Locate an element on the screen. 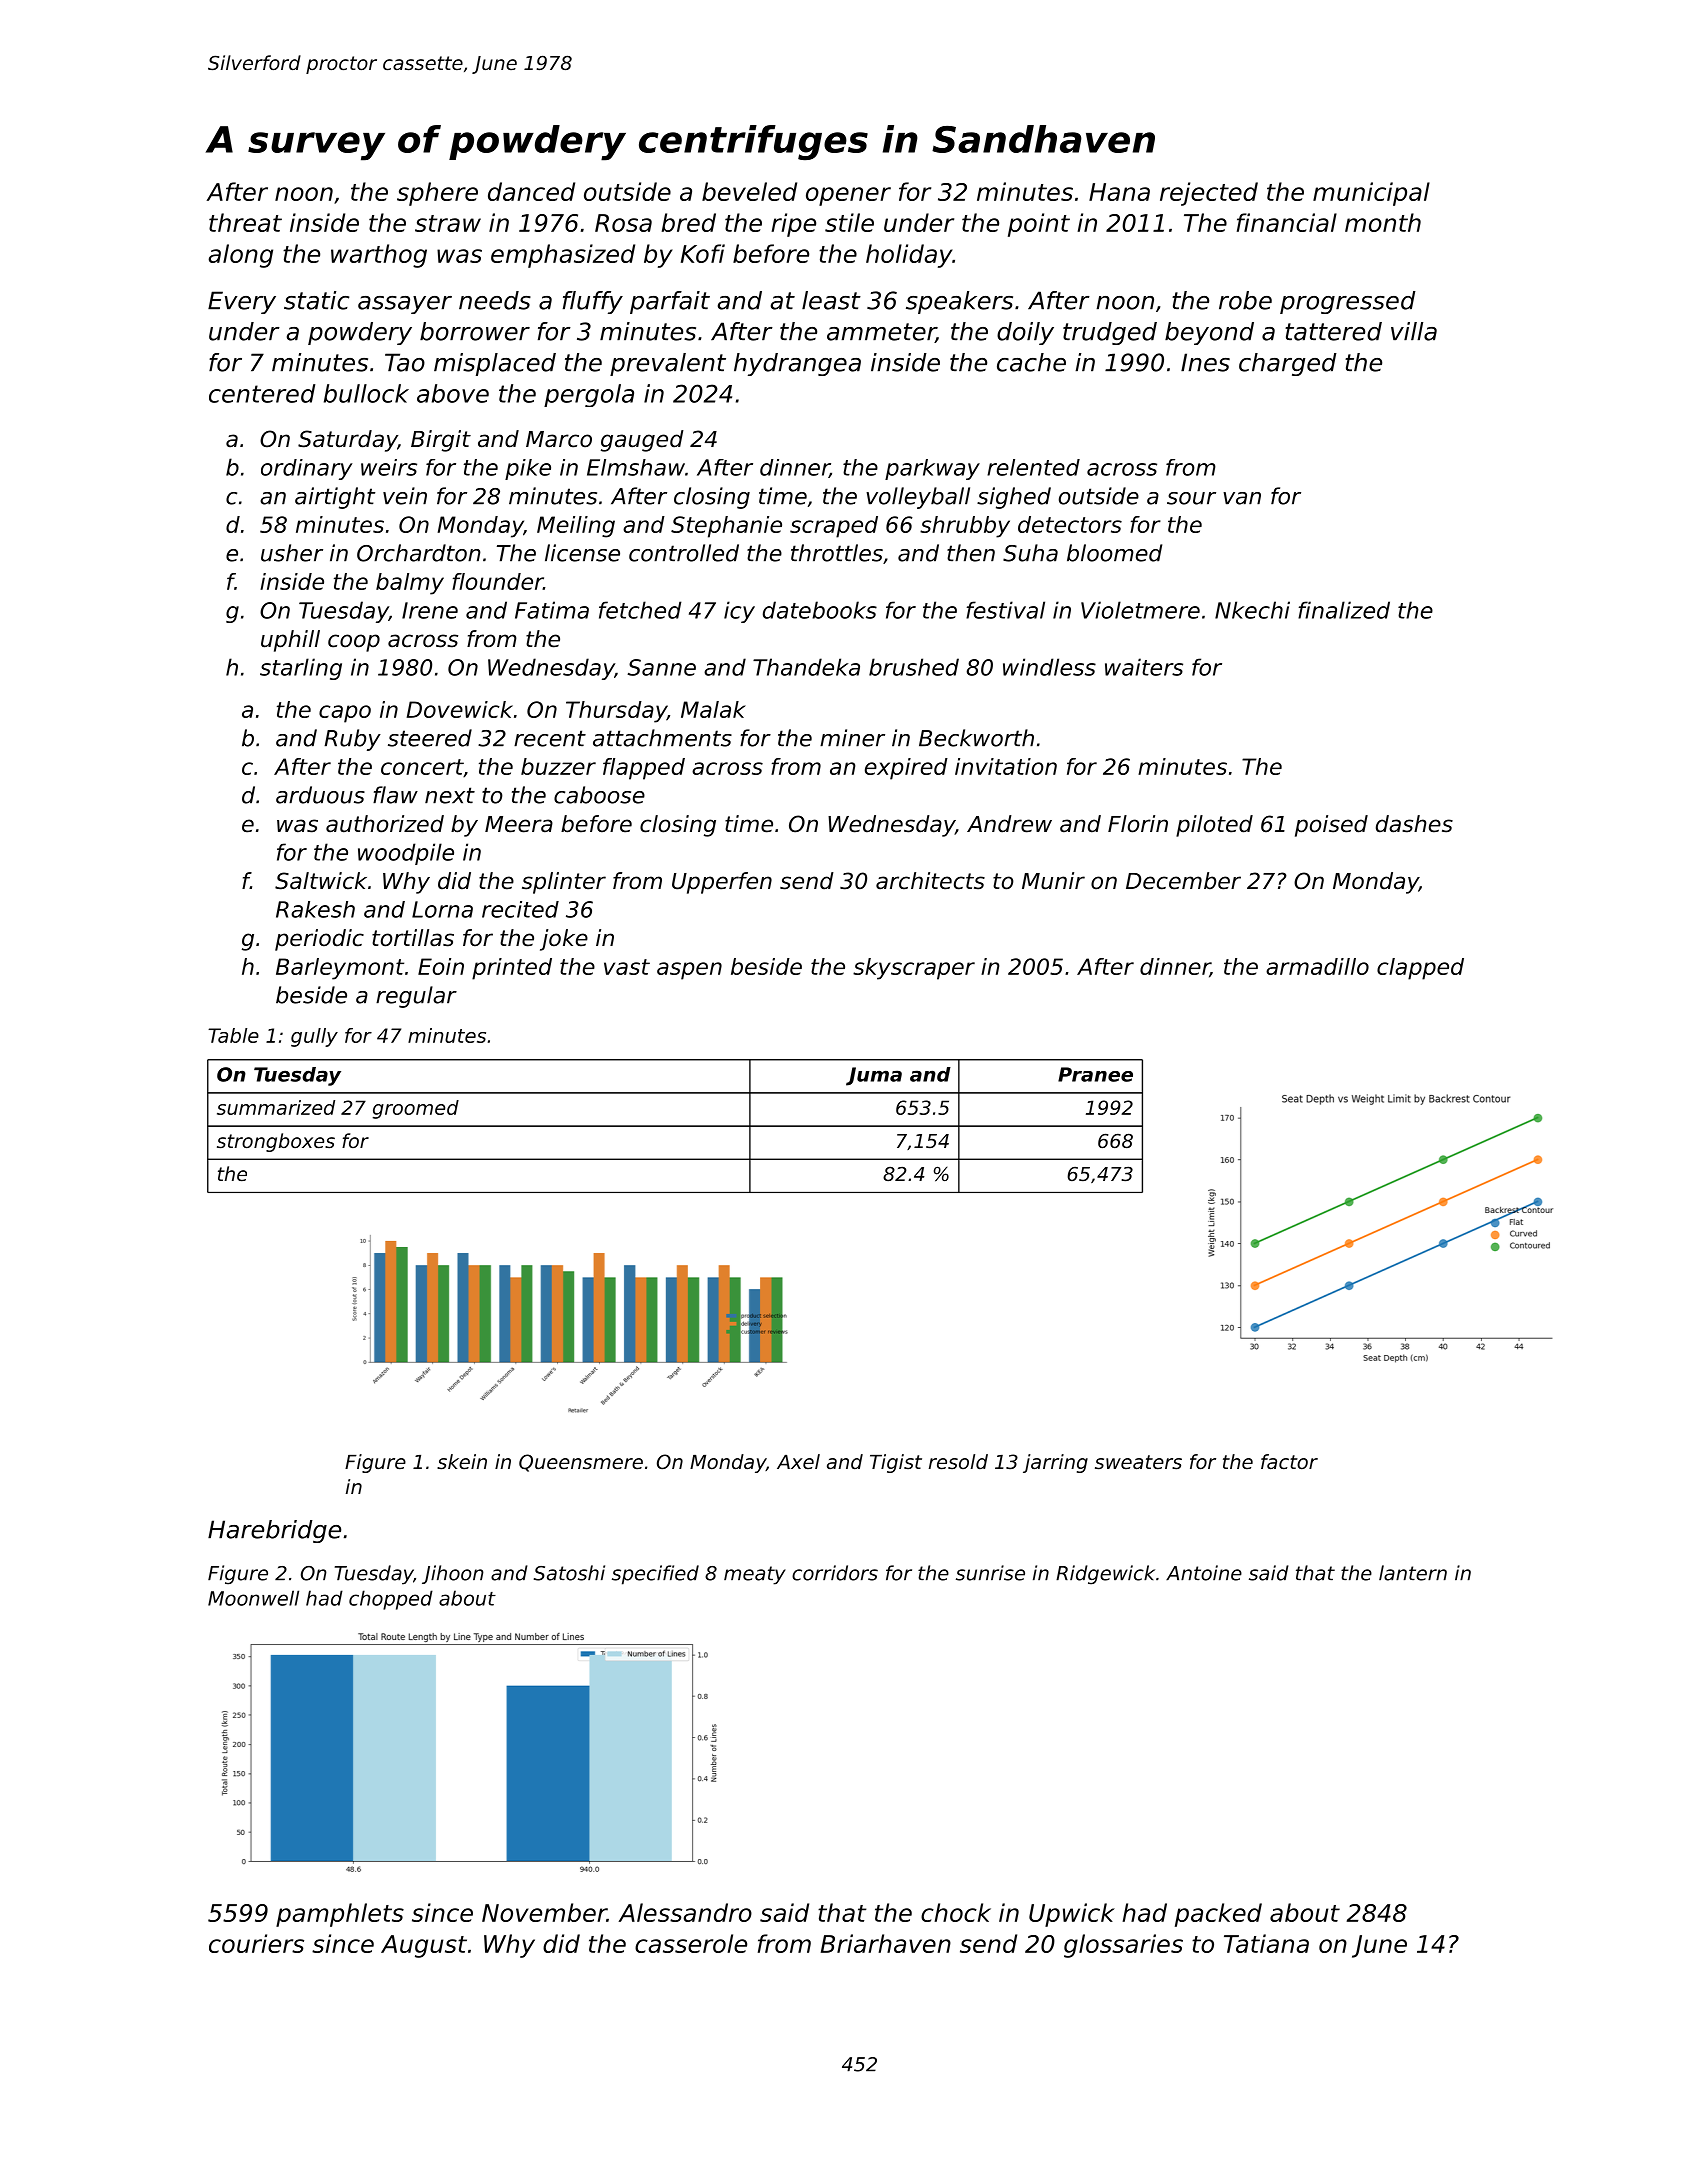 Image resolution: width=1683 pixels, height=2178 pixels. resold is located at coordinates (958, 1462).
